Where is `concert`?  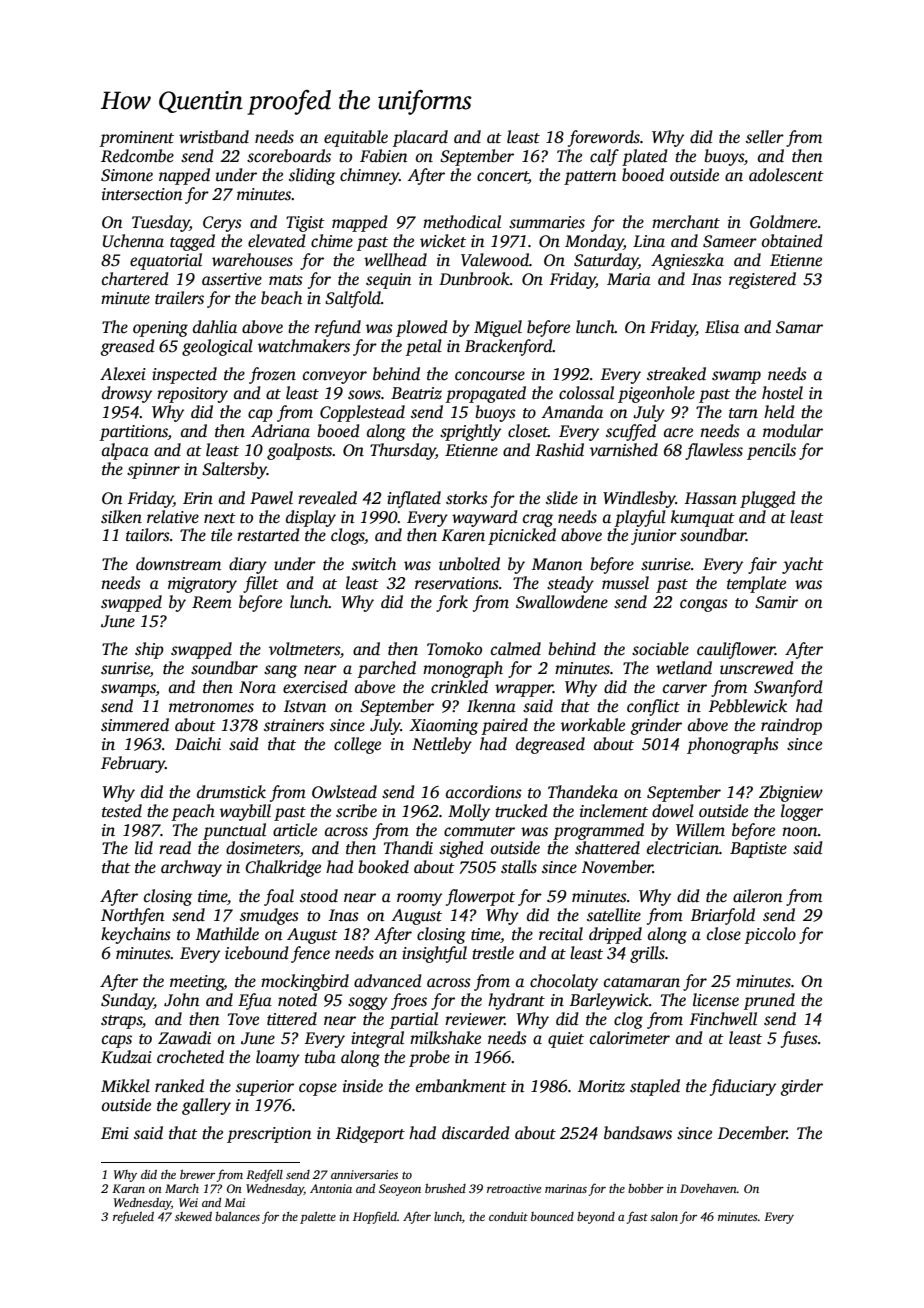
concert is located at coordinates (503, 177).
